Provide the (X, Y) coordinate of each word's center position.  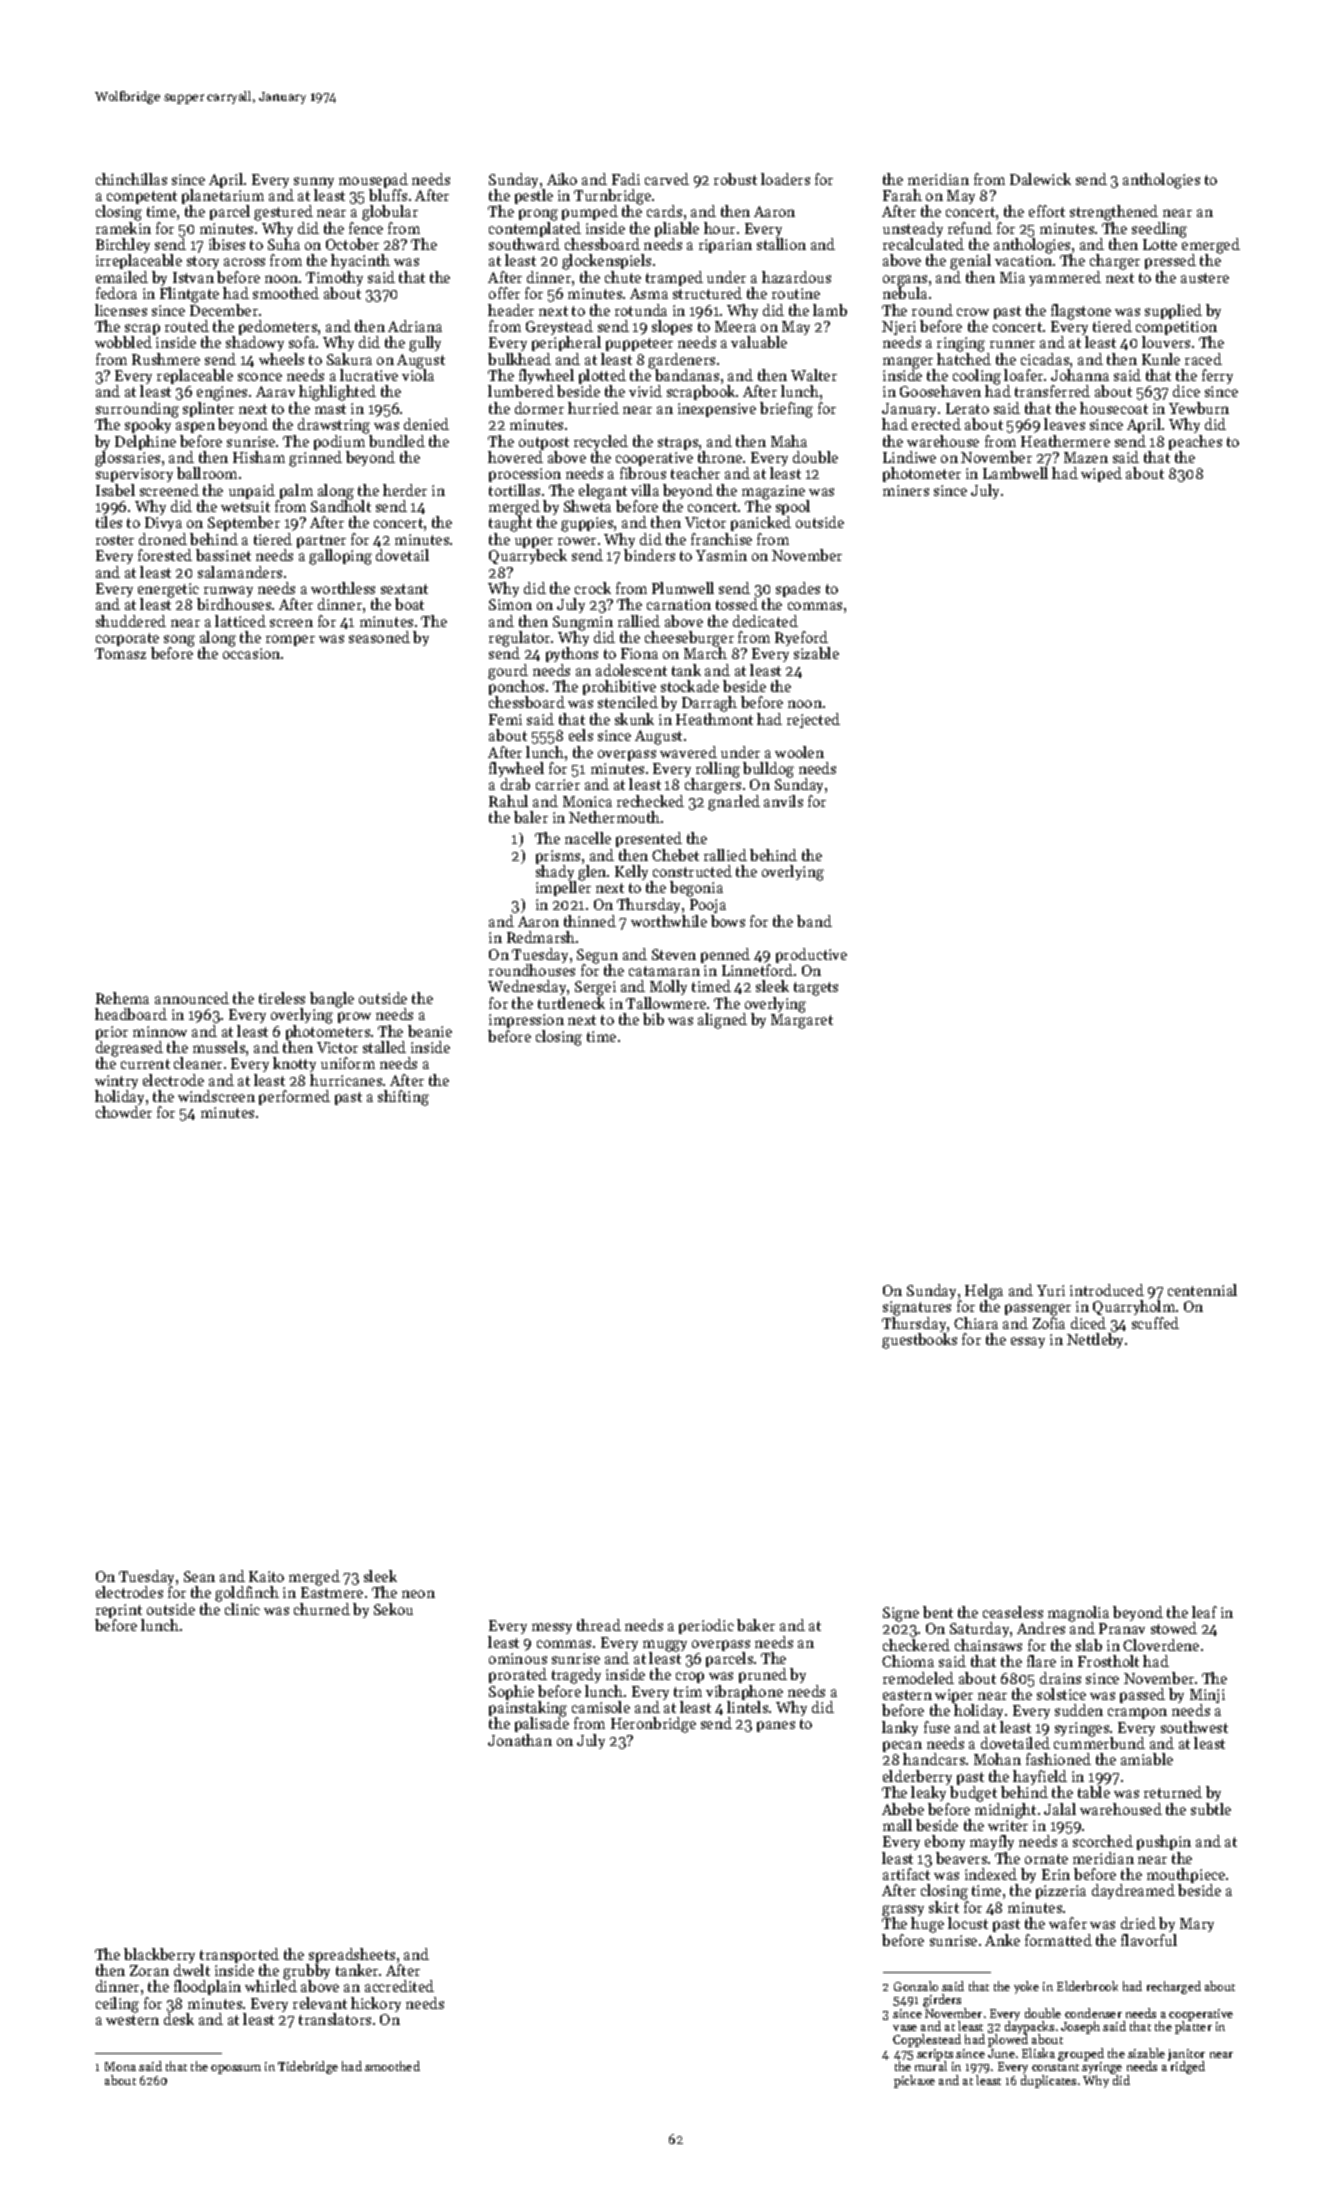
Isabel (115, 490)
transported (239, 1955)
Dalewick (1040, 179)
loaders (785, 179)
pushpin (1164, 1842)
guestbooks (919, 1341)
